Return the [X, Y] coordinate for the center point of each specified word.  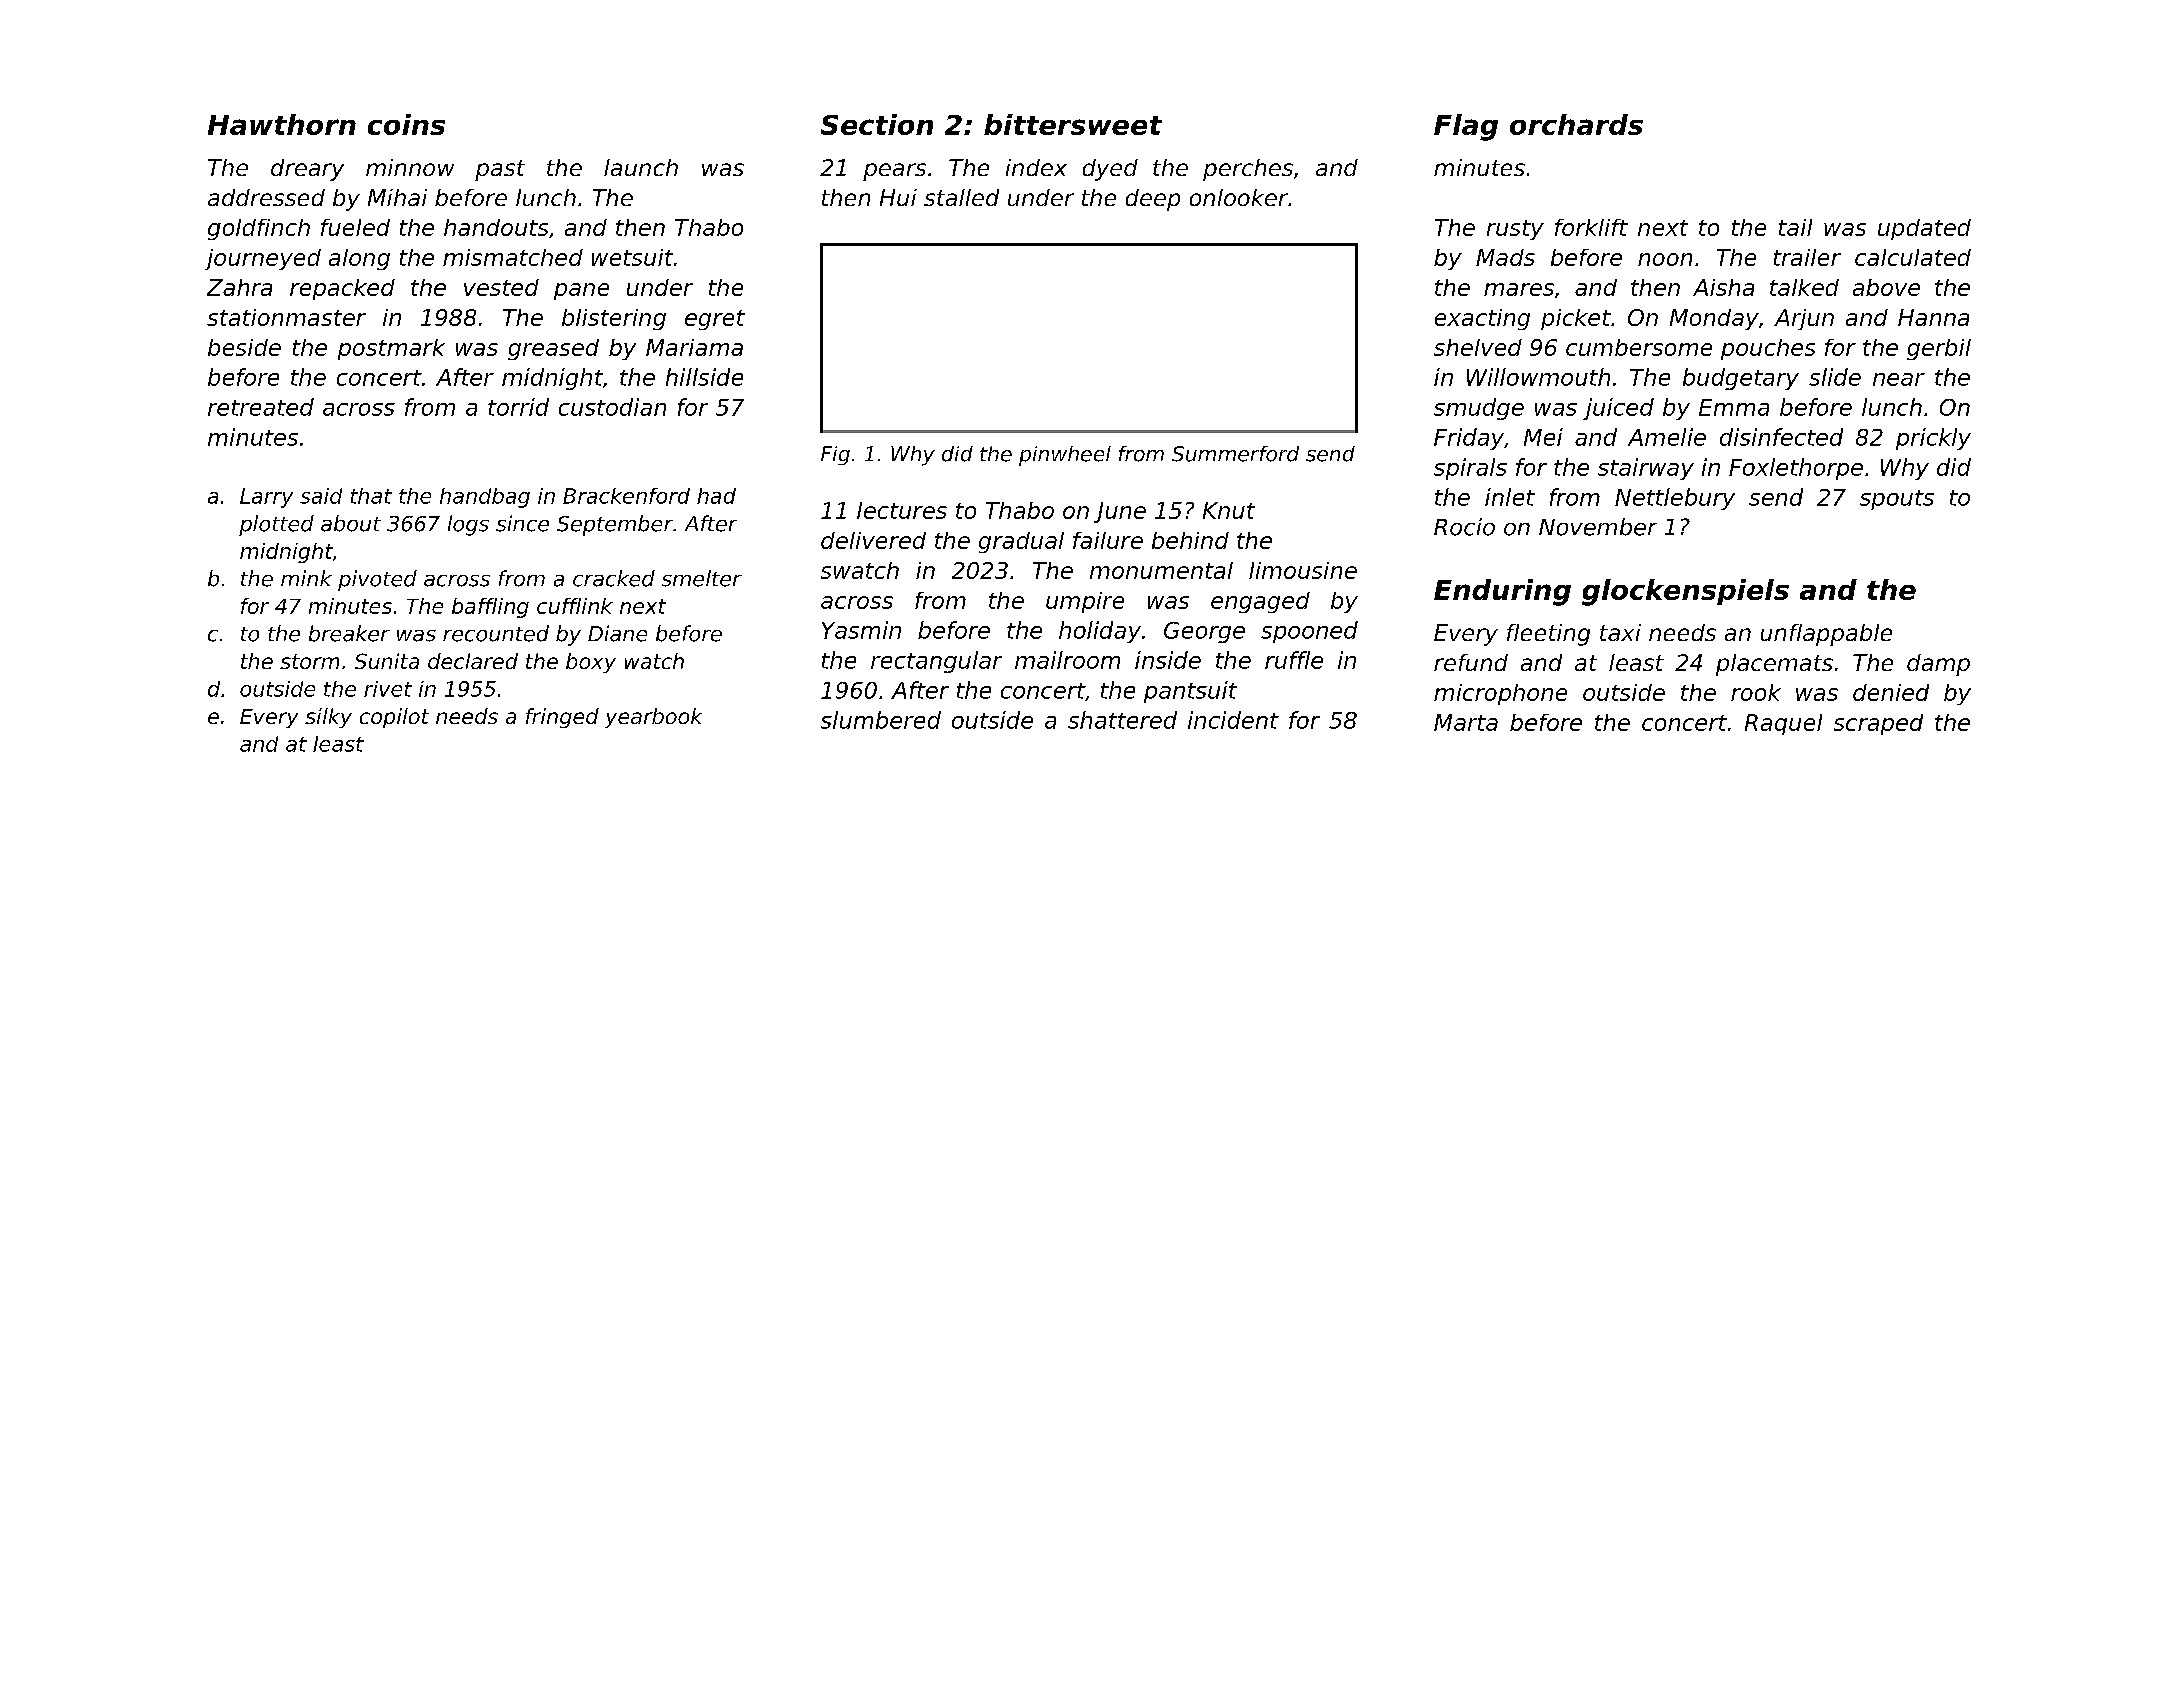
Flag [1466, 127]
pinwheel [1065, 456]
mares [1519, 289]
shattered [1122, 720]
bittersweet [1073, 124]
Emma [1734, 407]
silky [328, 718]
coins [406, 124]
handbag [485, 498]
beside [244, 347]
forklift [1591, 227]
